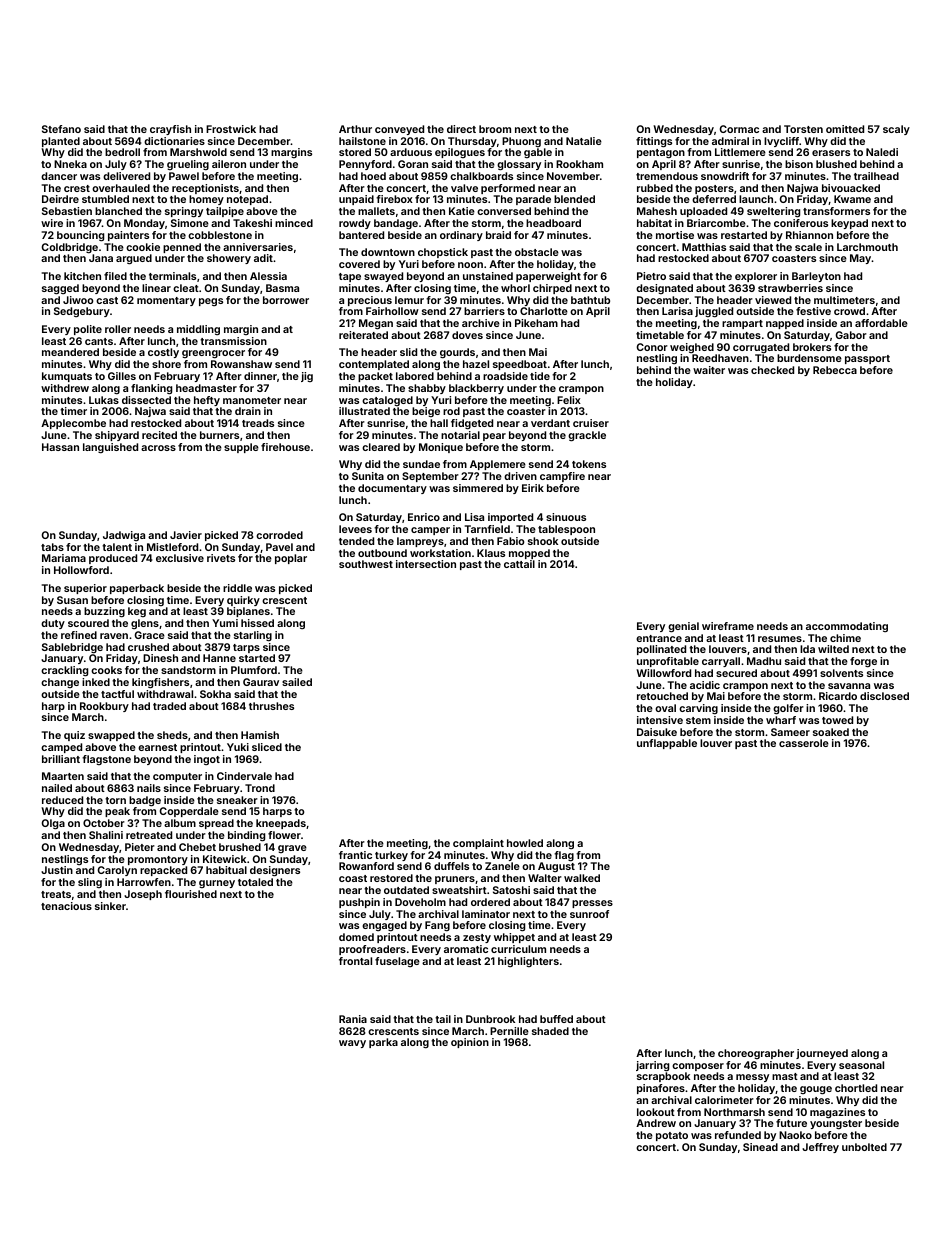 The image size is (952, 1233). I want to click on wavy, so click(352, 1044).
